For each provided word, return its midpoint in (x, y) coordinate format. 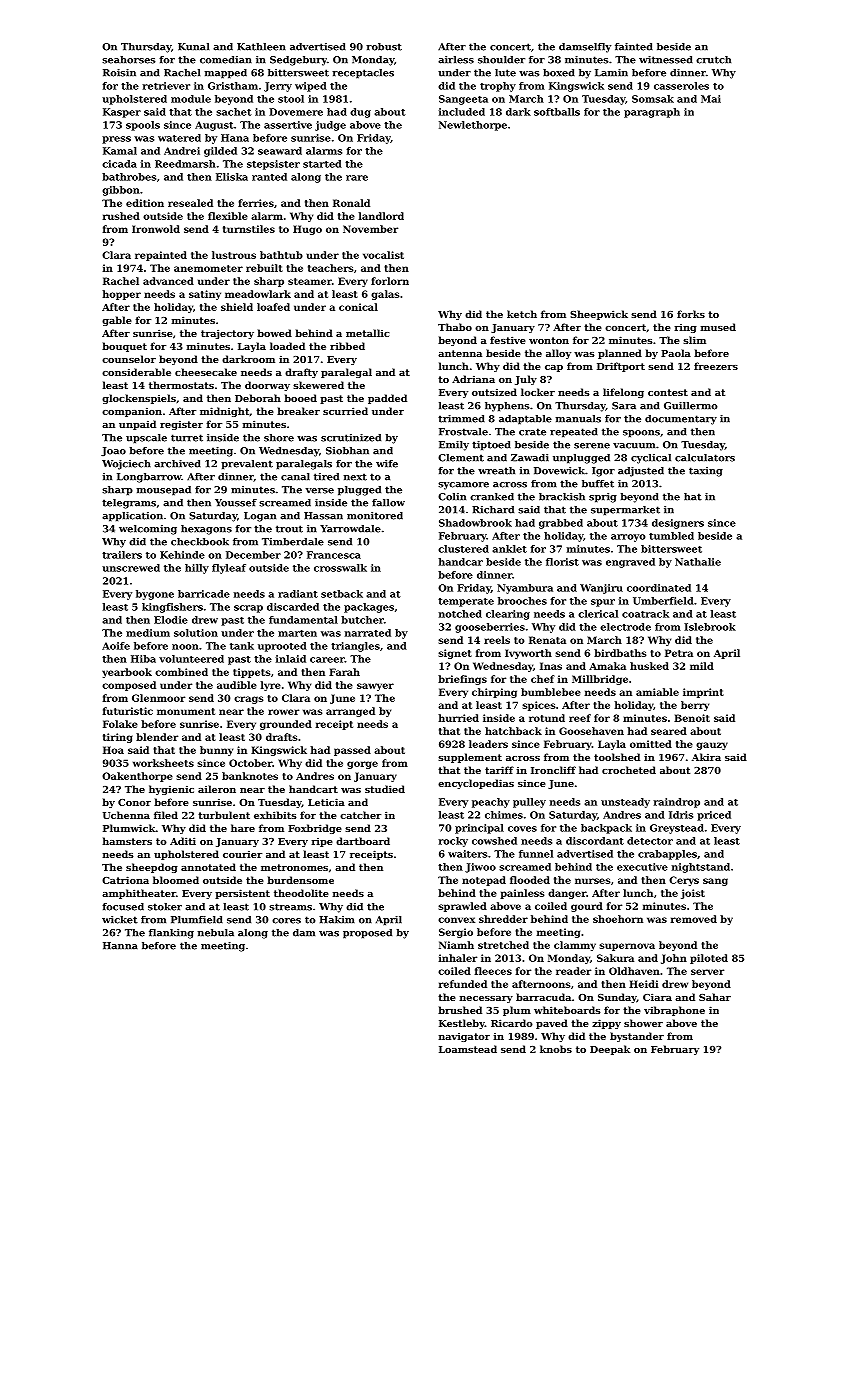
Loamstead (468, 1049)
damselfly (585, 48)
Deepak (610, 1050)
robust (384, 47)
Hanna (120, 946)
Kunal (193, 47)
